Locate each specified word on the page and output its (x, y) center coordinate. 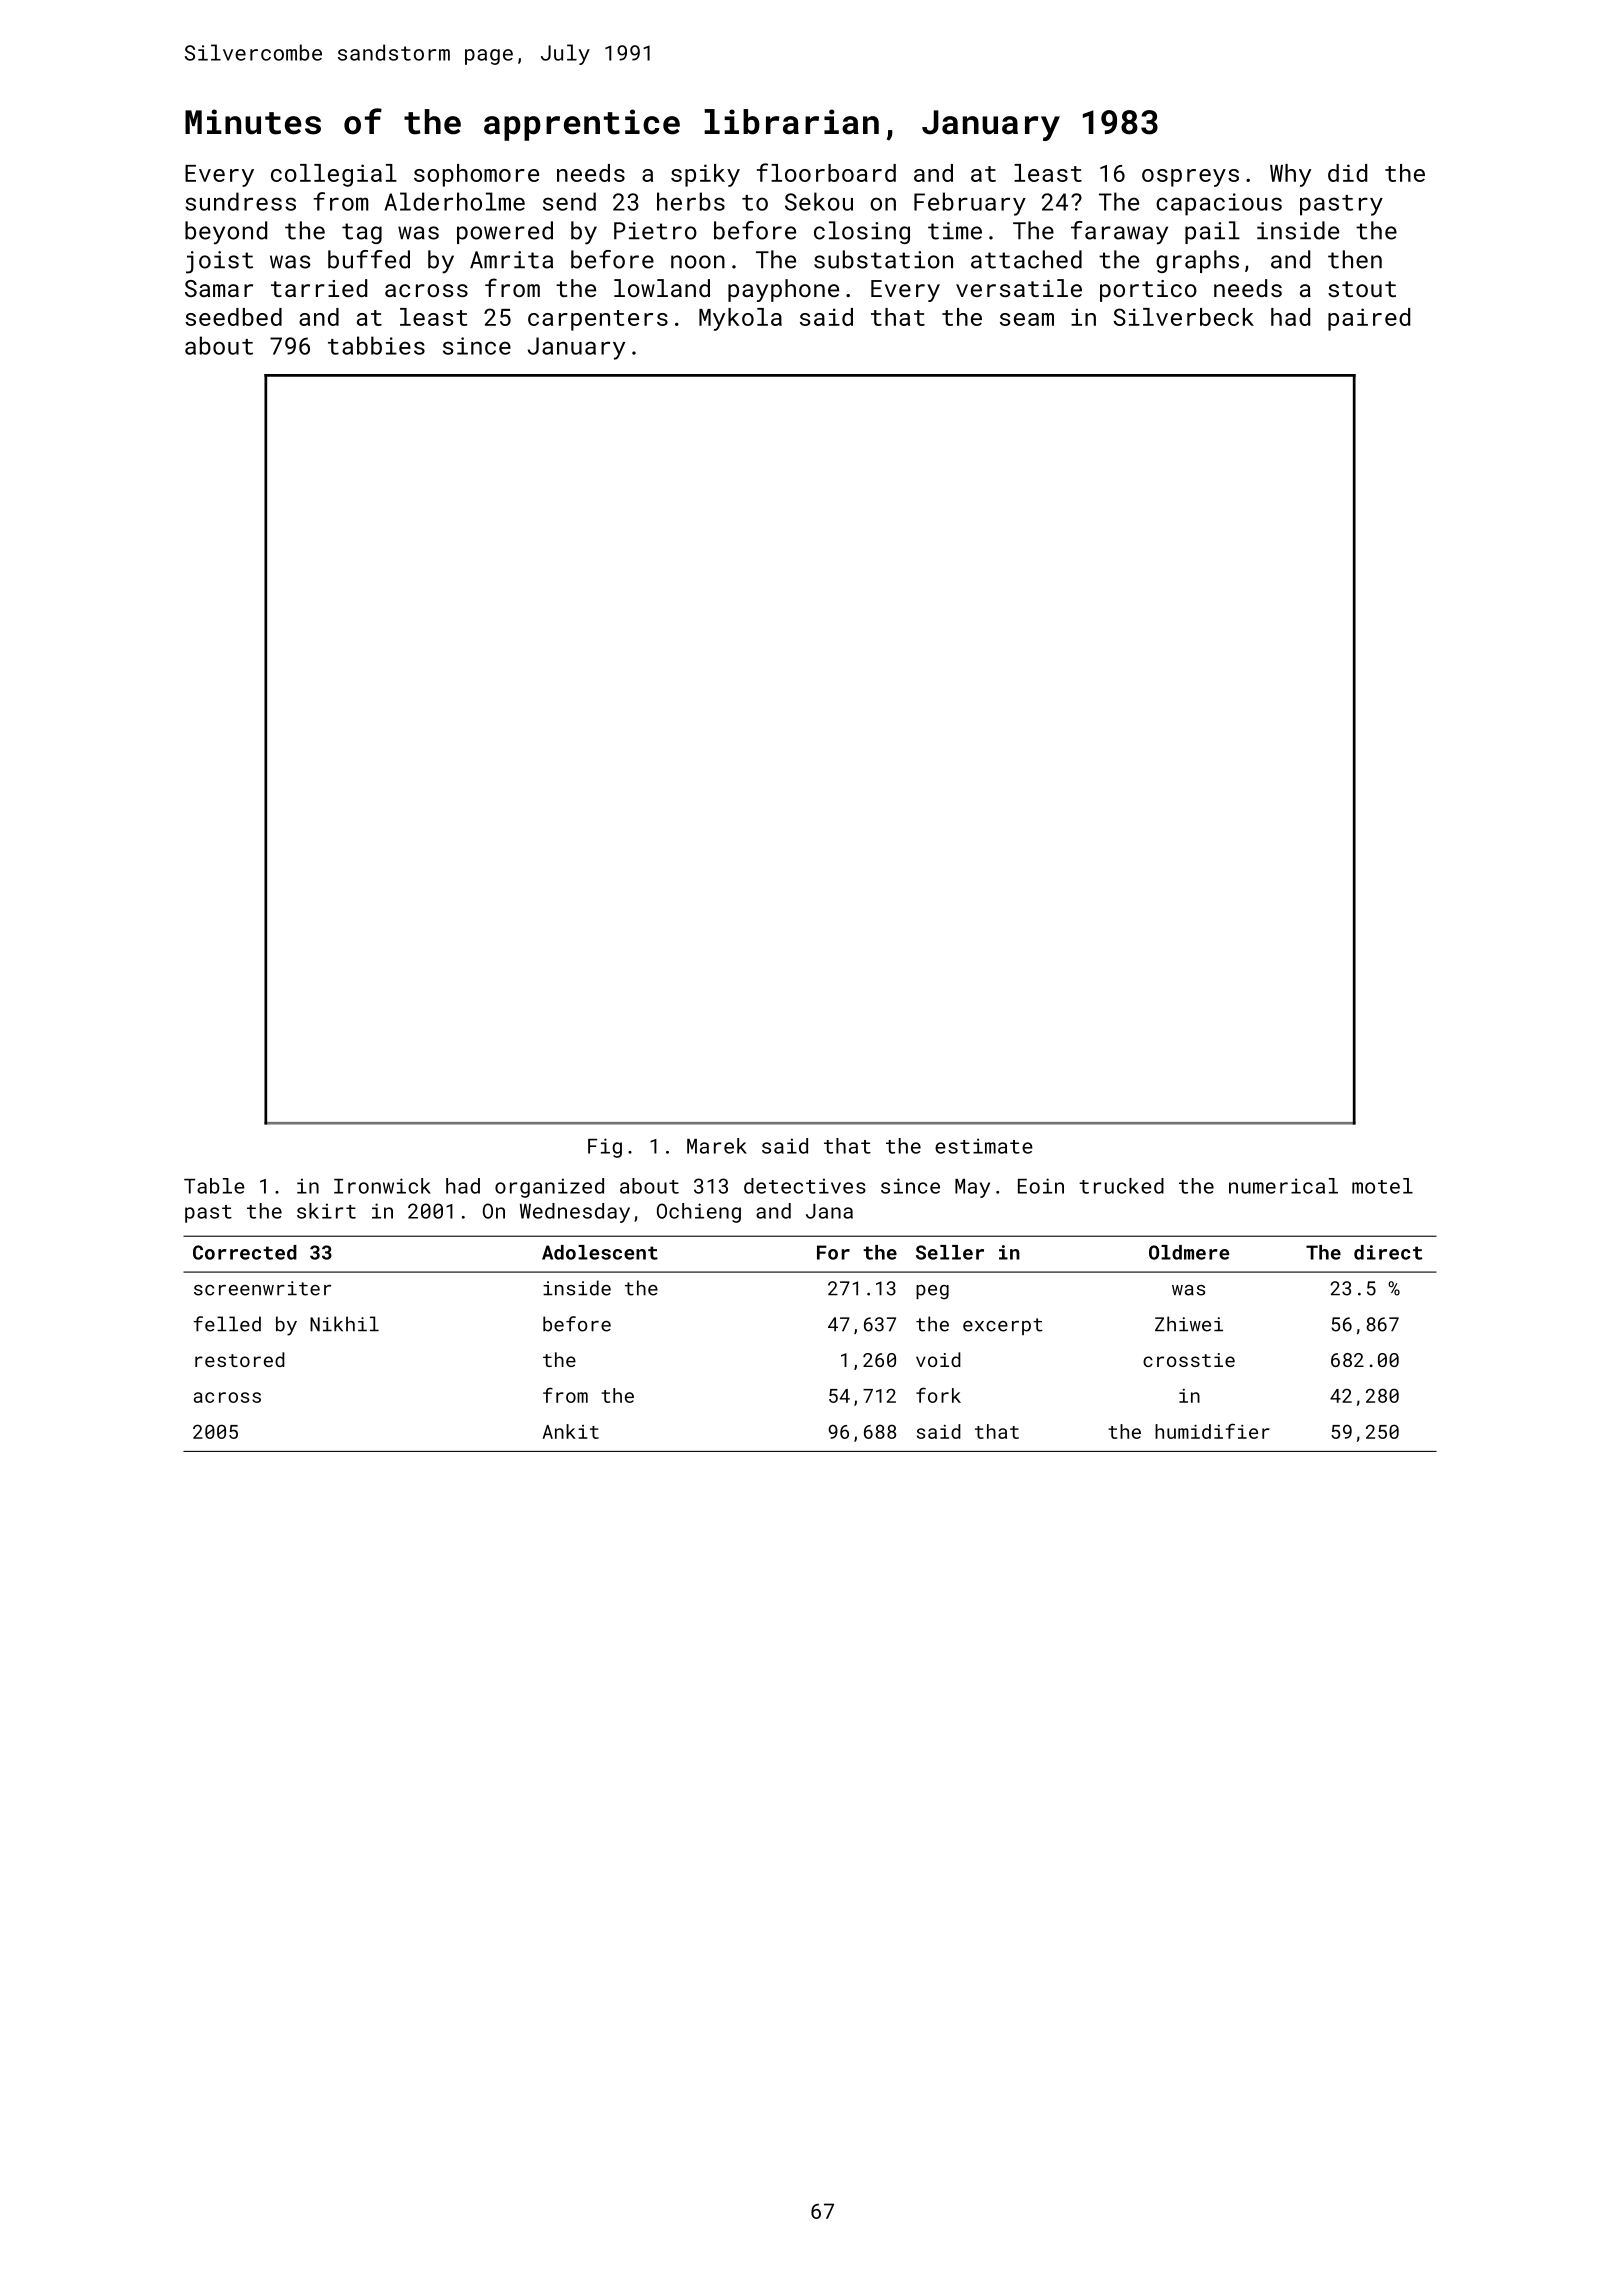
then (1355, 259)
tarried (319, 288)
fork (938, 1395)
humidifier (1212, 1431)
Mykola (740, 319)
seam (1027, 319)
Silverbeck (1183, 317)
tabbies (376, 345)
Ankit (570, 1431)
